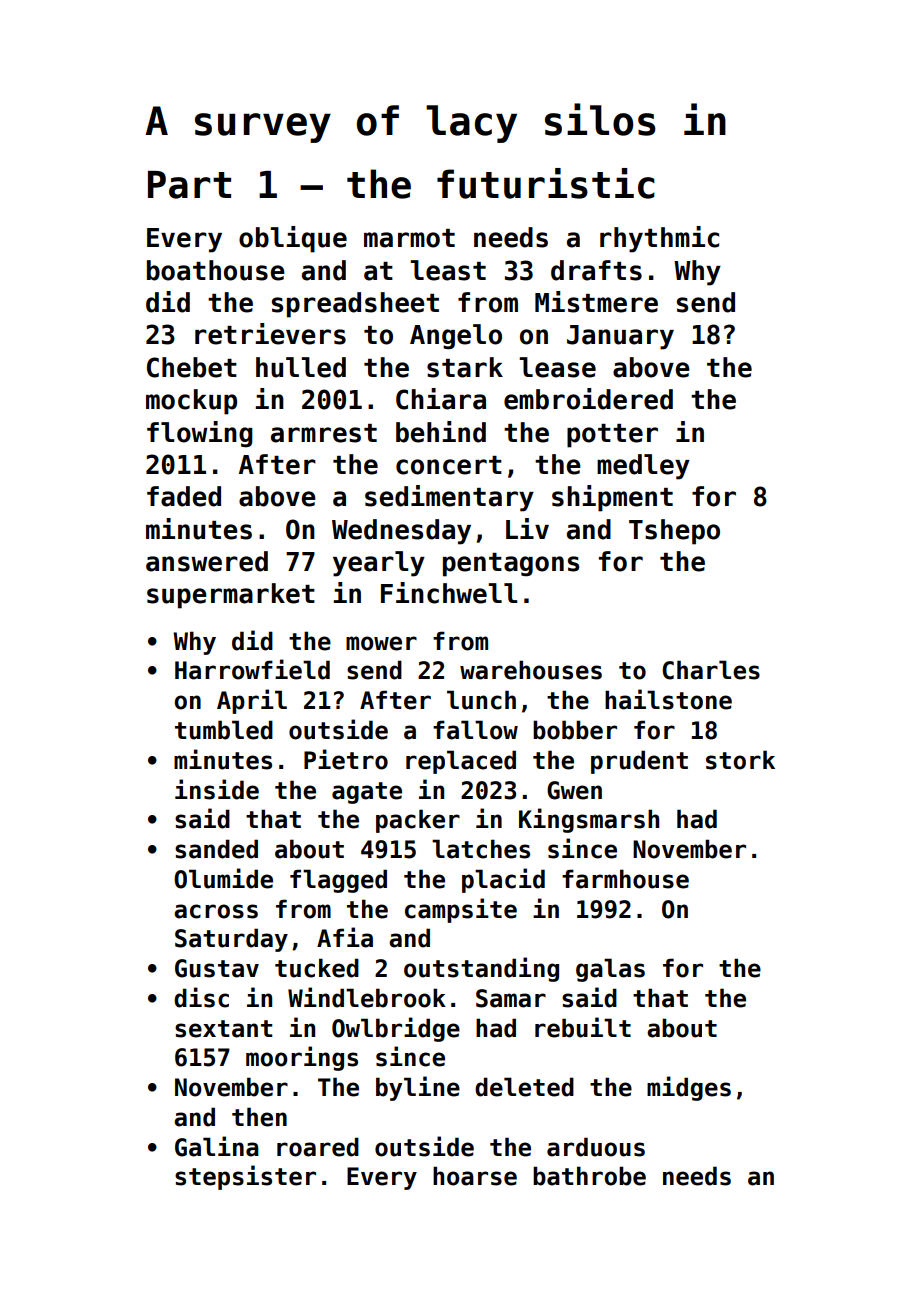 This screenshot has width=924, height=1311. What do you see at coordinates (231, 940) in the screenshot?
I see `Saturday` at bounding box center [231, 940].
